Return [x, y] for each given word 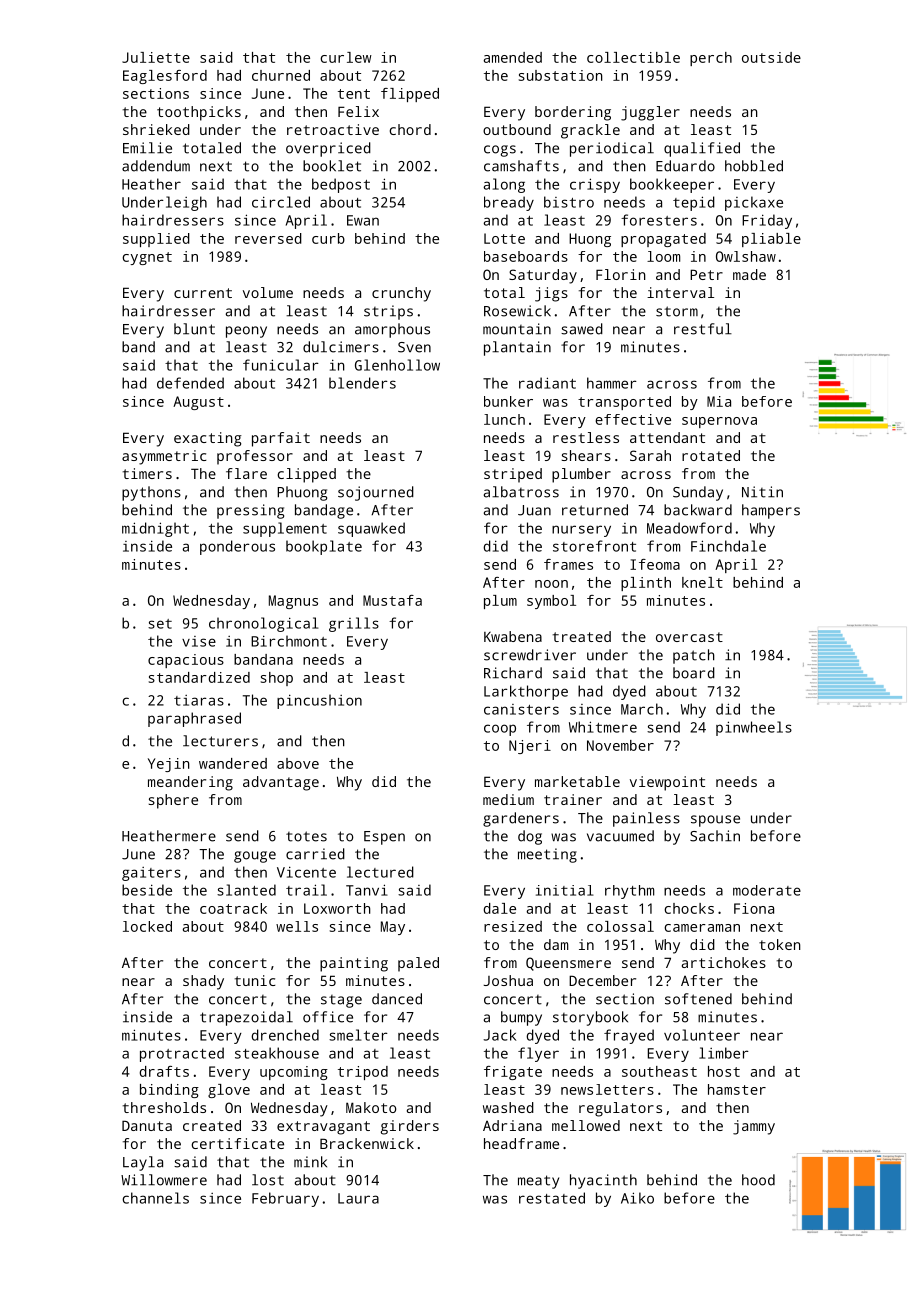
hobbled [754, 166]
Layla [143, 1163]
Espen [384, 838]
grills [354, 624]
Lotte [504, 238]
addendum [156, 166]
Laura [358, 1198]
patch [694, 656]
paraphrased [194, 719]
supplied [156, 240]
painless [646, 819]
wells [297, 926]
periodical [612, 149]
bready [509, 203]
